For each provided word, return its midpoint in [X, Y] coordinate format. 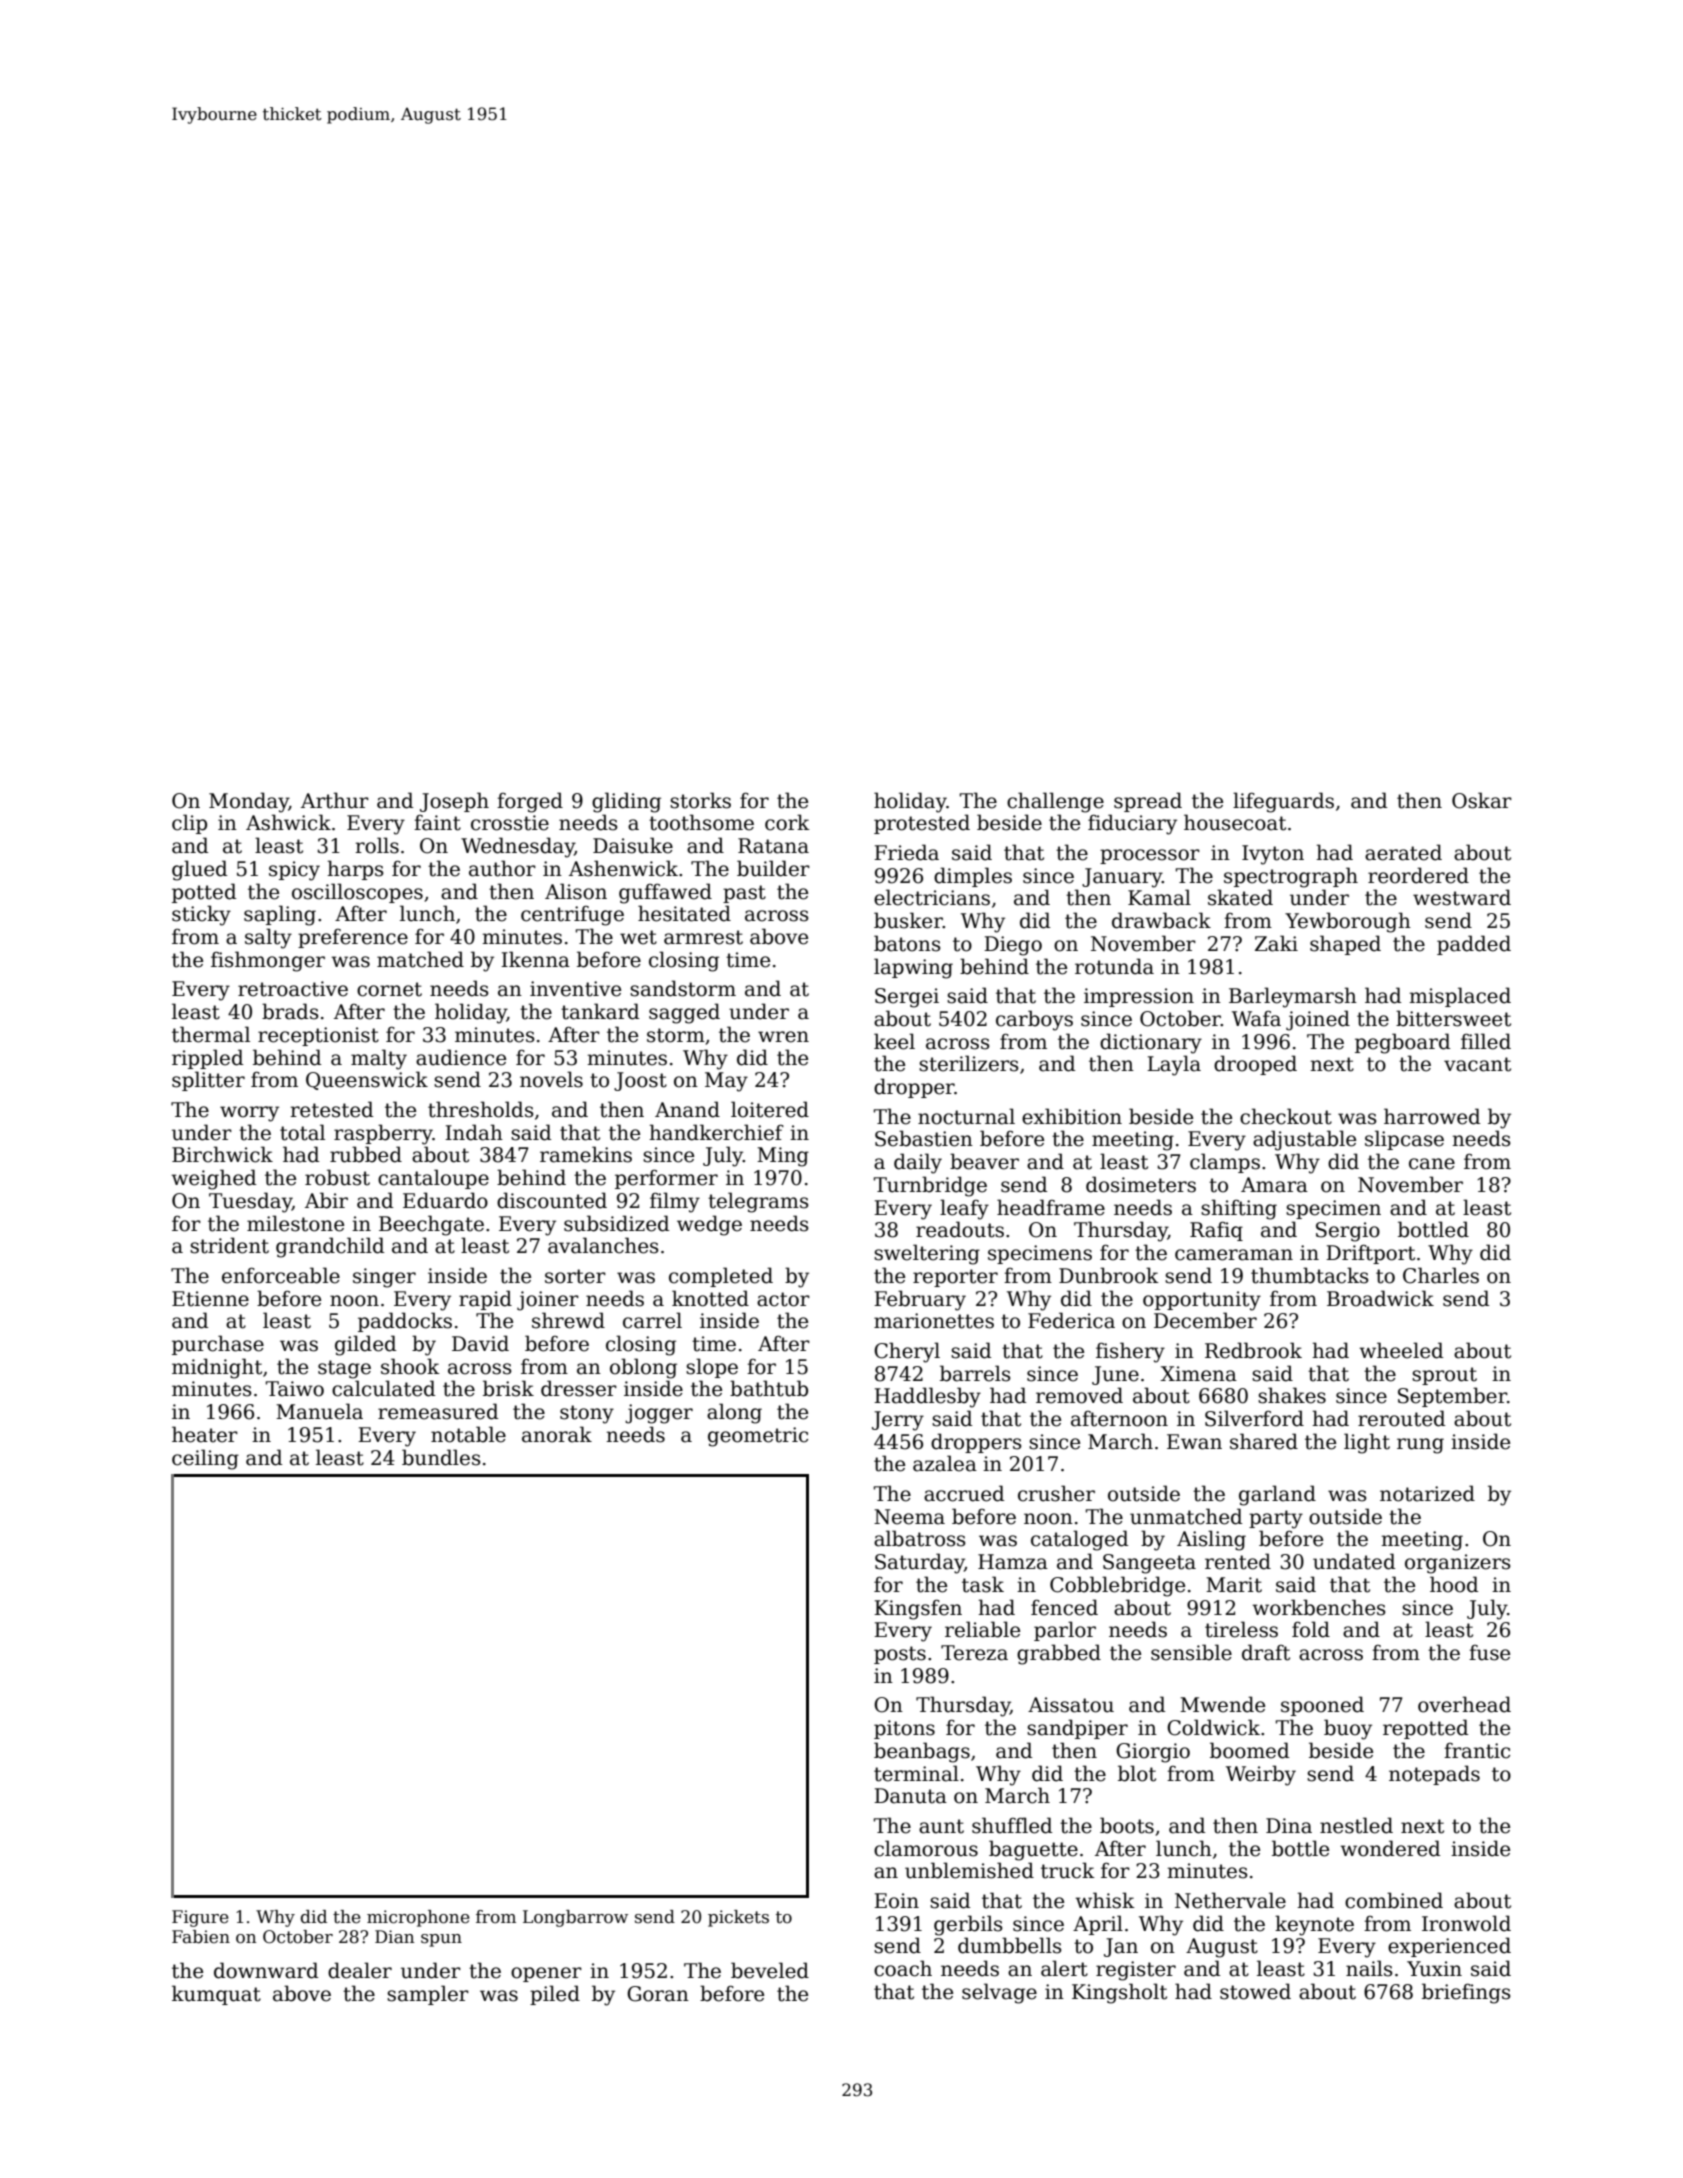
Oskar [1482, 800]
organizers [1458, 1564]
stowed [1255, 1991]
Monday [249, 802]
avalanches [603, 1245]
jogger [659, 1414]
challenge [1055, 802]
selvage [999, 1993]
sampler [428, 1995]
